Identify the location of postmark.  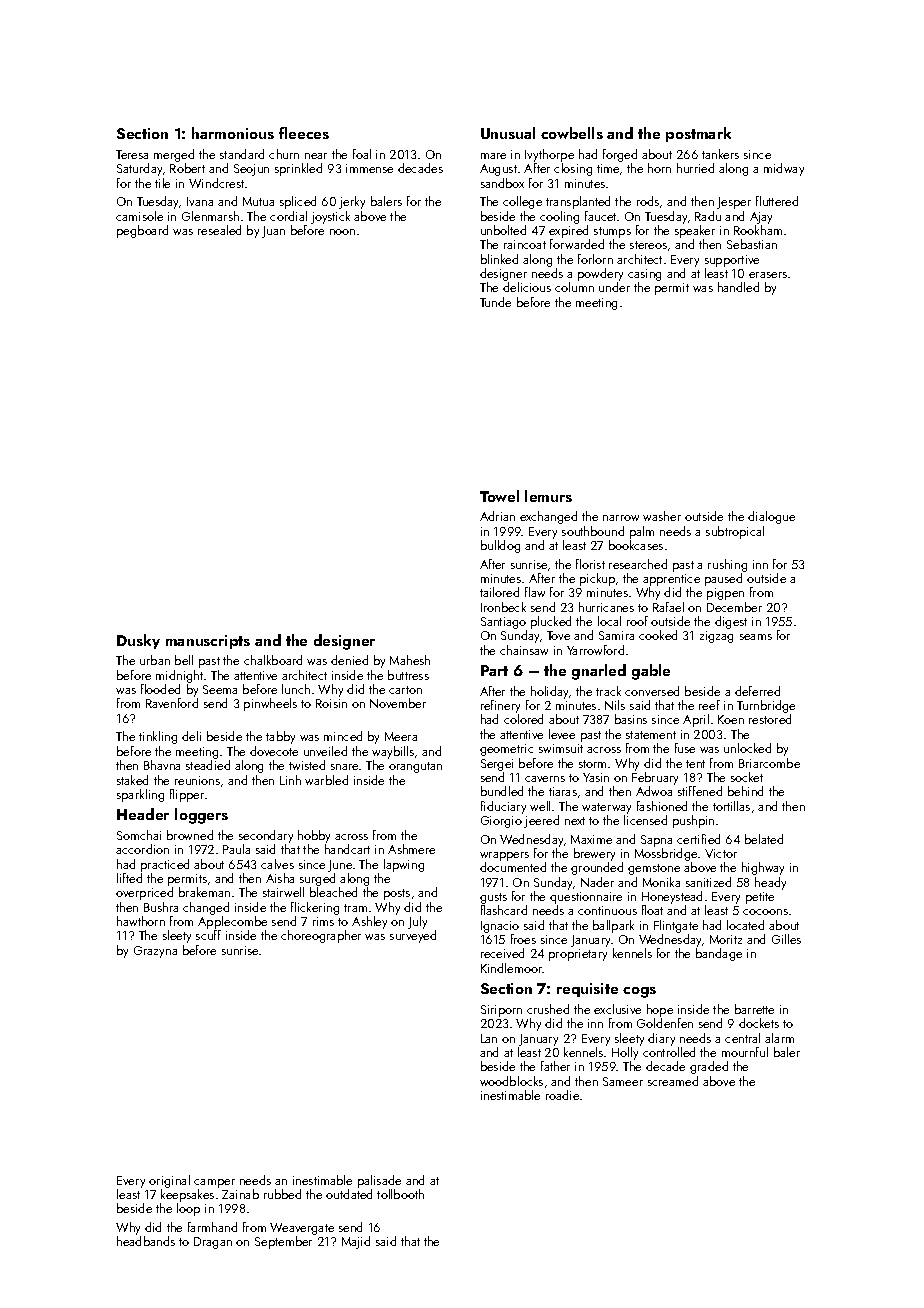
(698, 134).
